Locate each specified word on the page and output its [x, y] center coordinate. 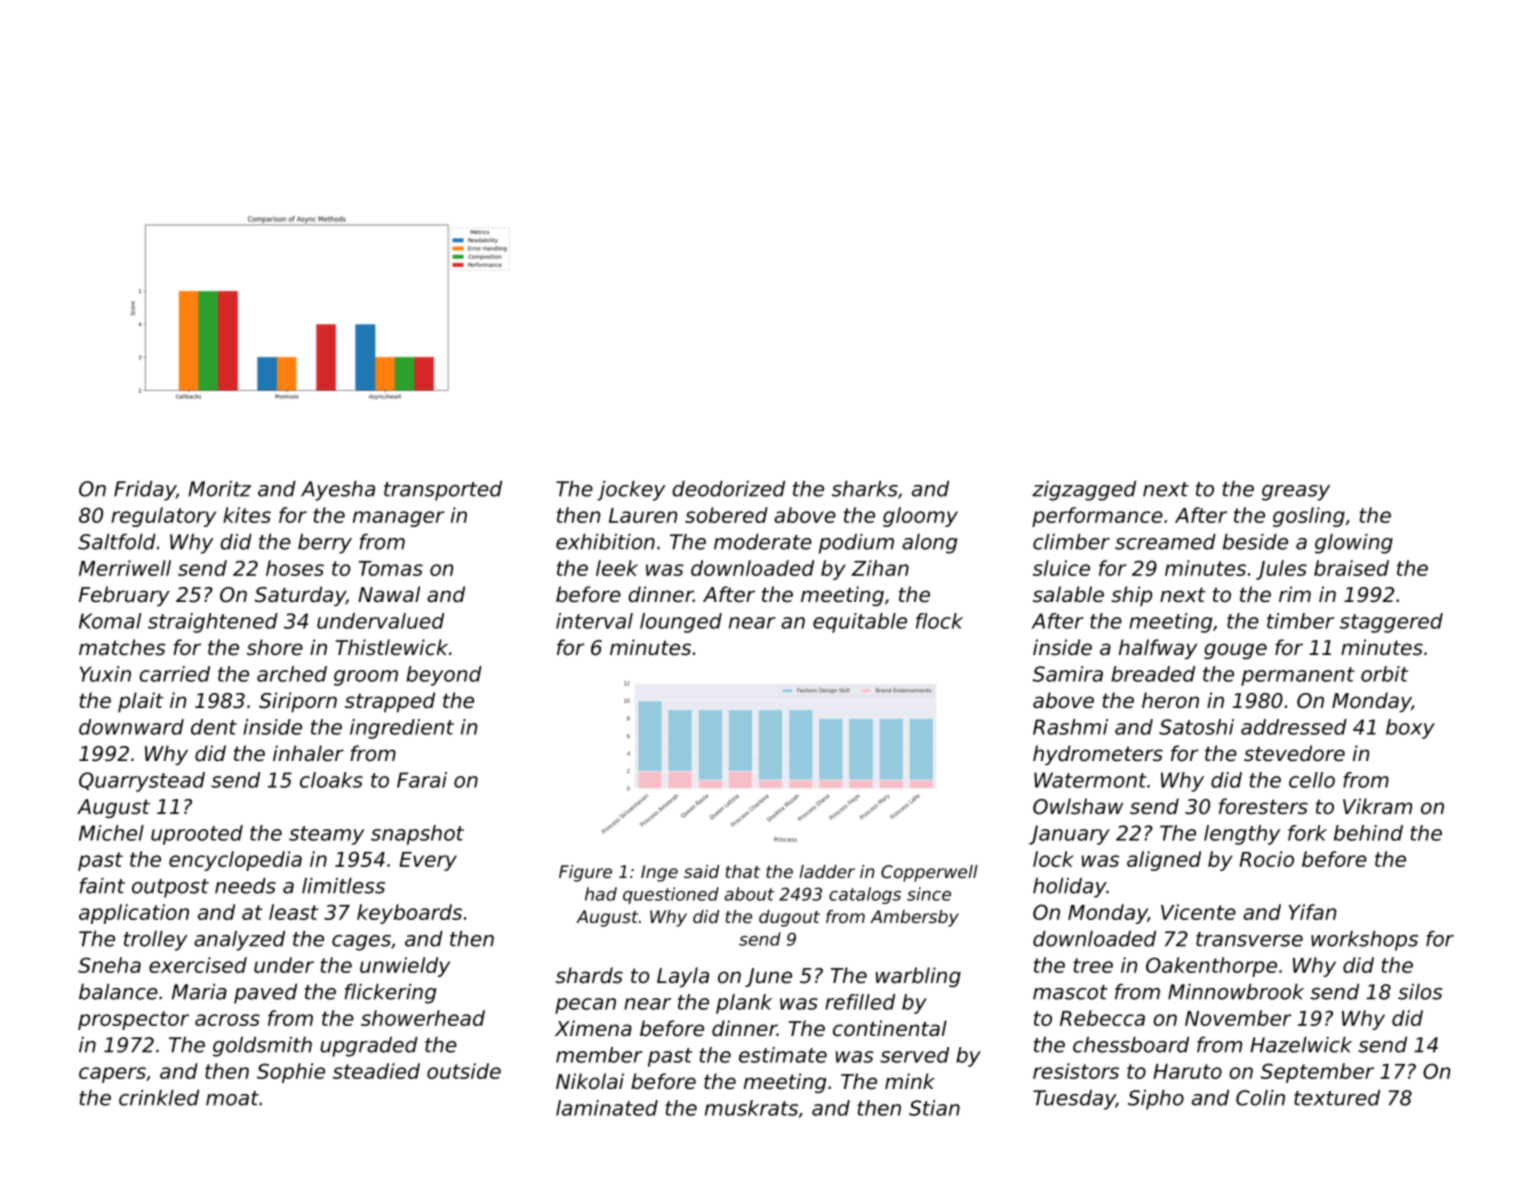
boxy [1410, 729]
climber [1071, 542]
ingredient [402, 729]
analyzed [239, 941]
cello [1312, 780]
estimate [783, 1055]
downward [131, 727]
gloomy [920, 517]
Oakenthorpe [1211, 967]
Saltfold [117, 542]
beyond [444, 676]
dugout [789, 918]
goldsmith [262, 1047]
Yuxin [105, 674]
